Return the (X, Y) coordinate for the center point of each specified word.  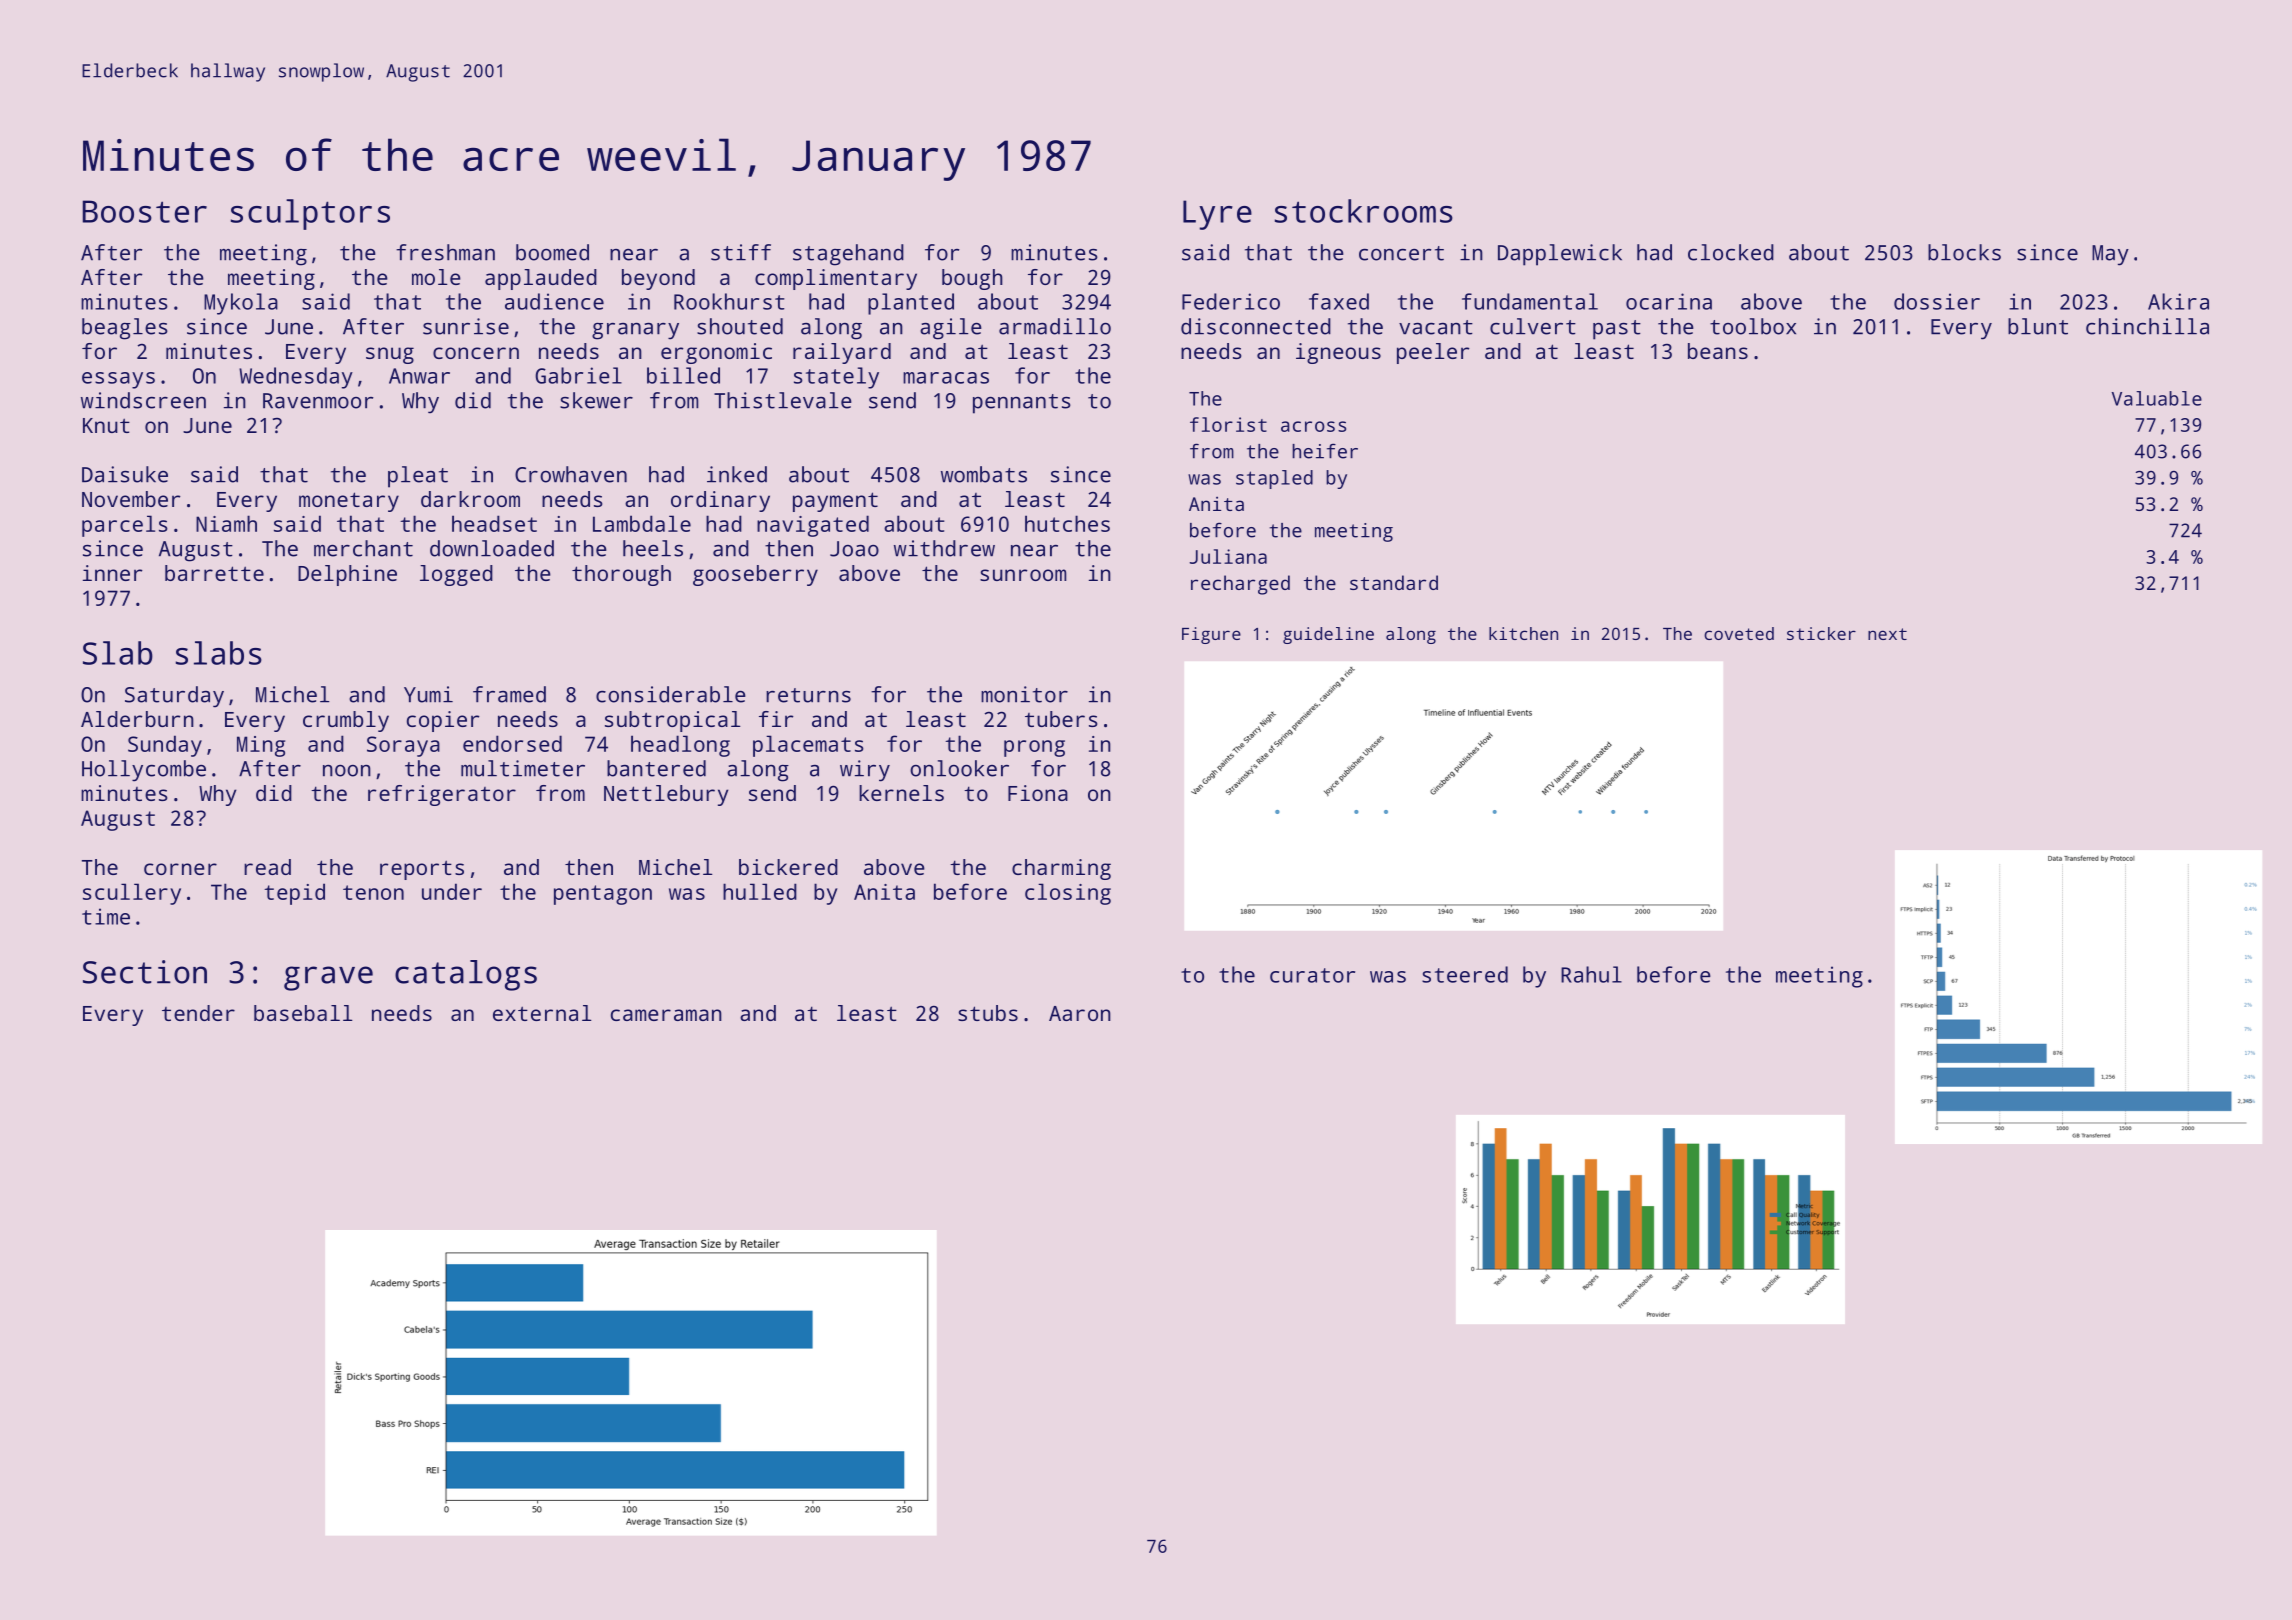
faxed (1339, 301)
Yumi (428, 694)
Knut (106, 425)
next (1887, 634)
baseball (303, 1013)
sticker (1821, 633)
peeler (1433, 353)
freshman (445, 252)
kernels (901, 793)
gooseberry (755, 575)
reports (422, 870)
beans (1718, 351)
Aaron (1080, 1013)
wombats (984, 474)
